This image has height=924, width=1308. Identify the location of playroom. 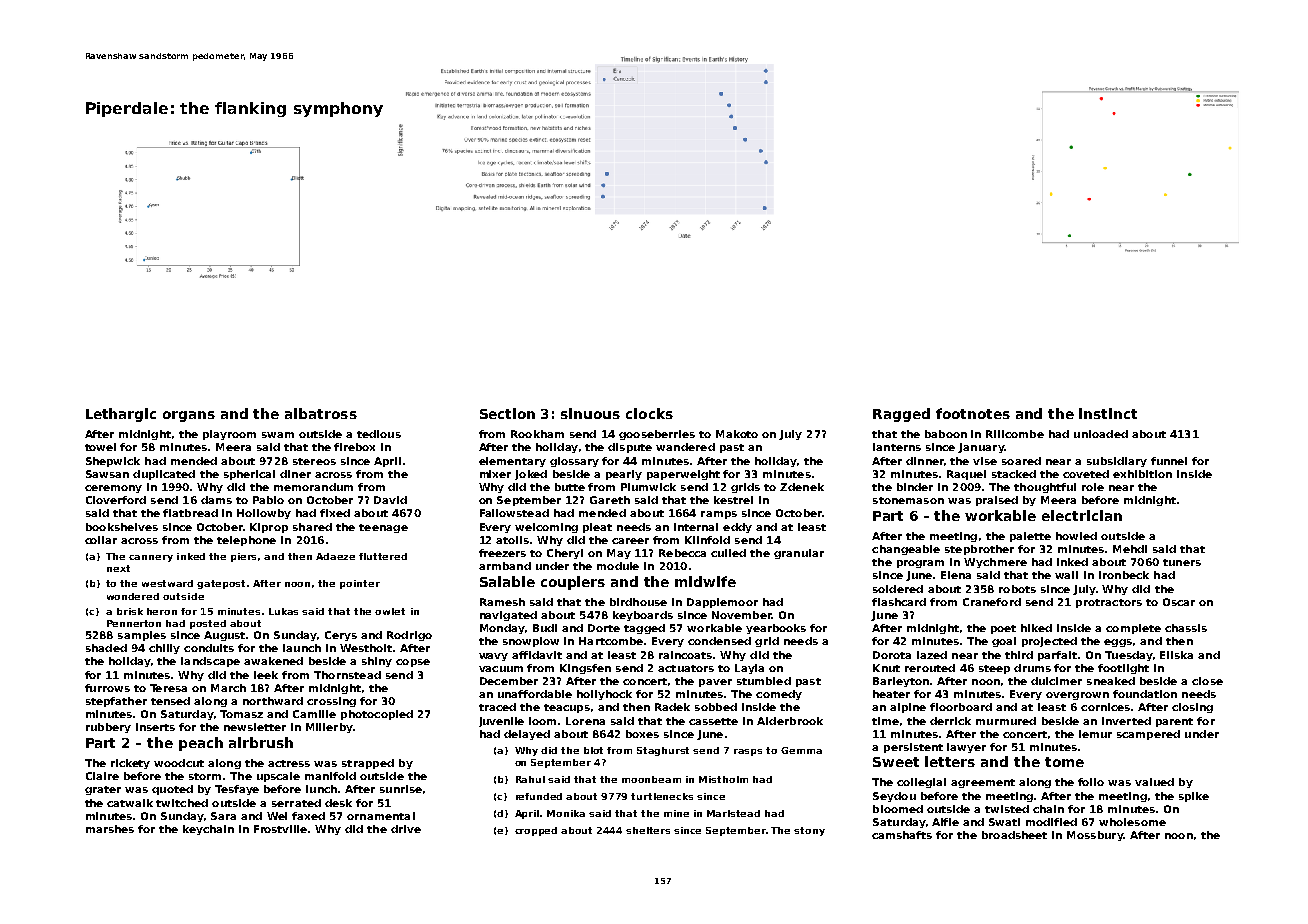
(229, 435).
